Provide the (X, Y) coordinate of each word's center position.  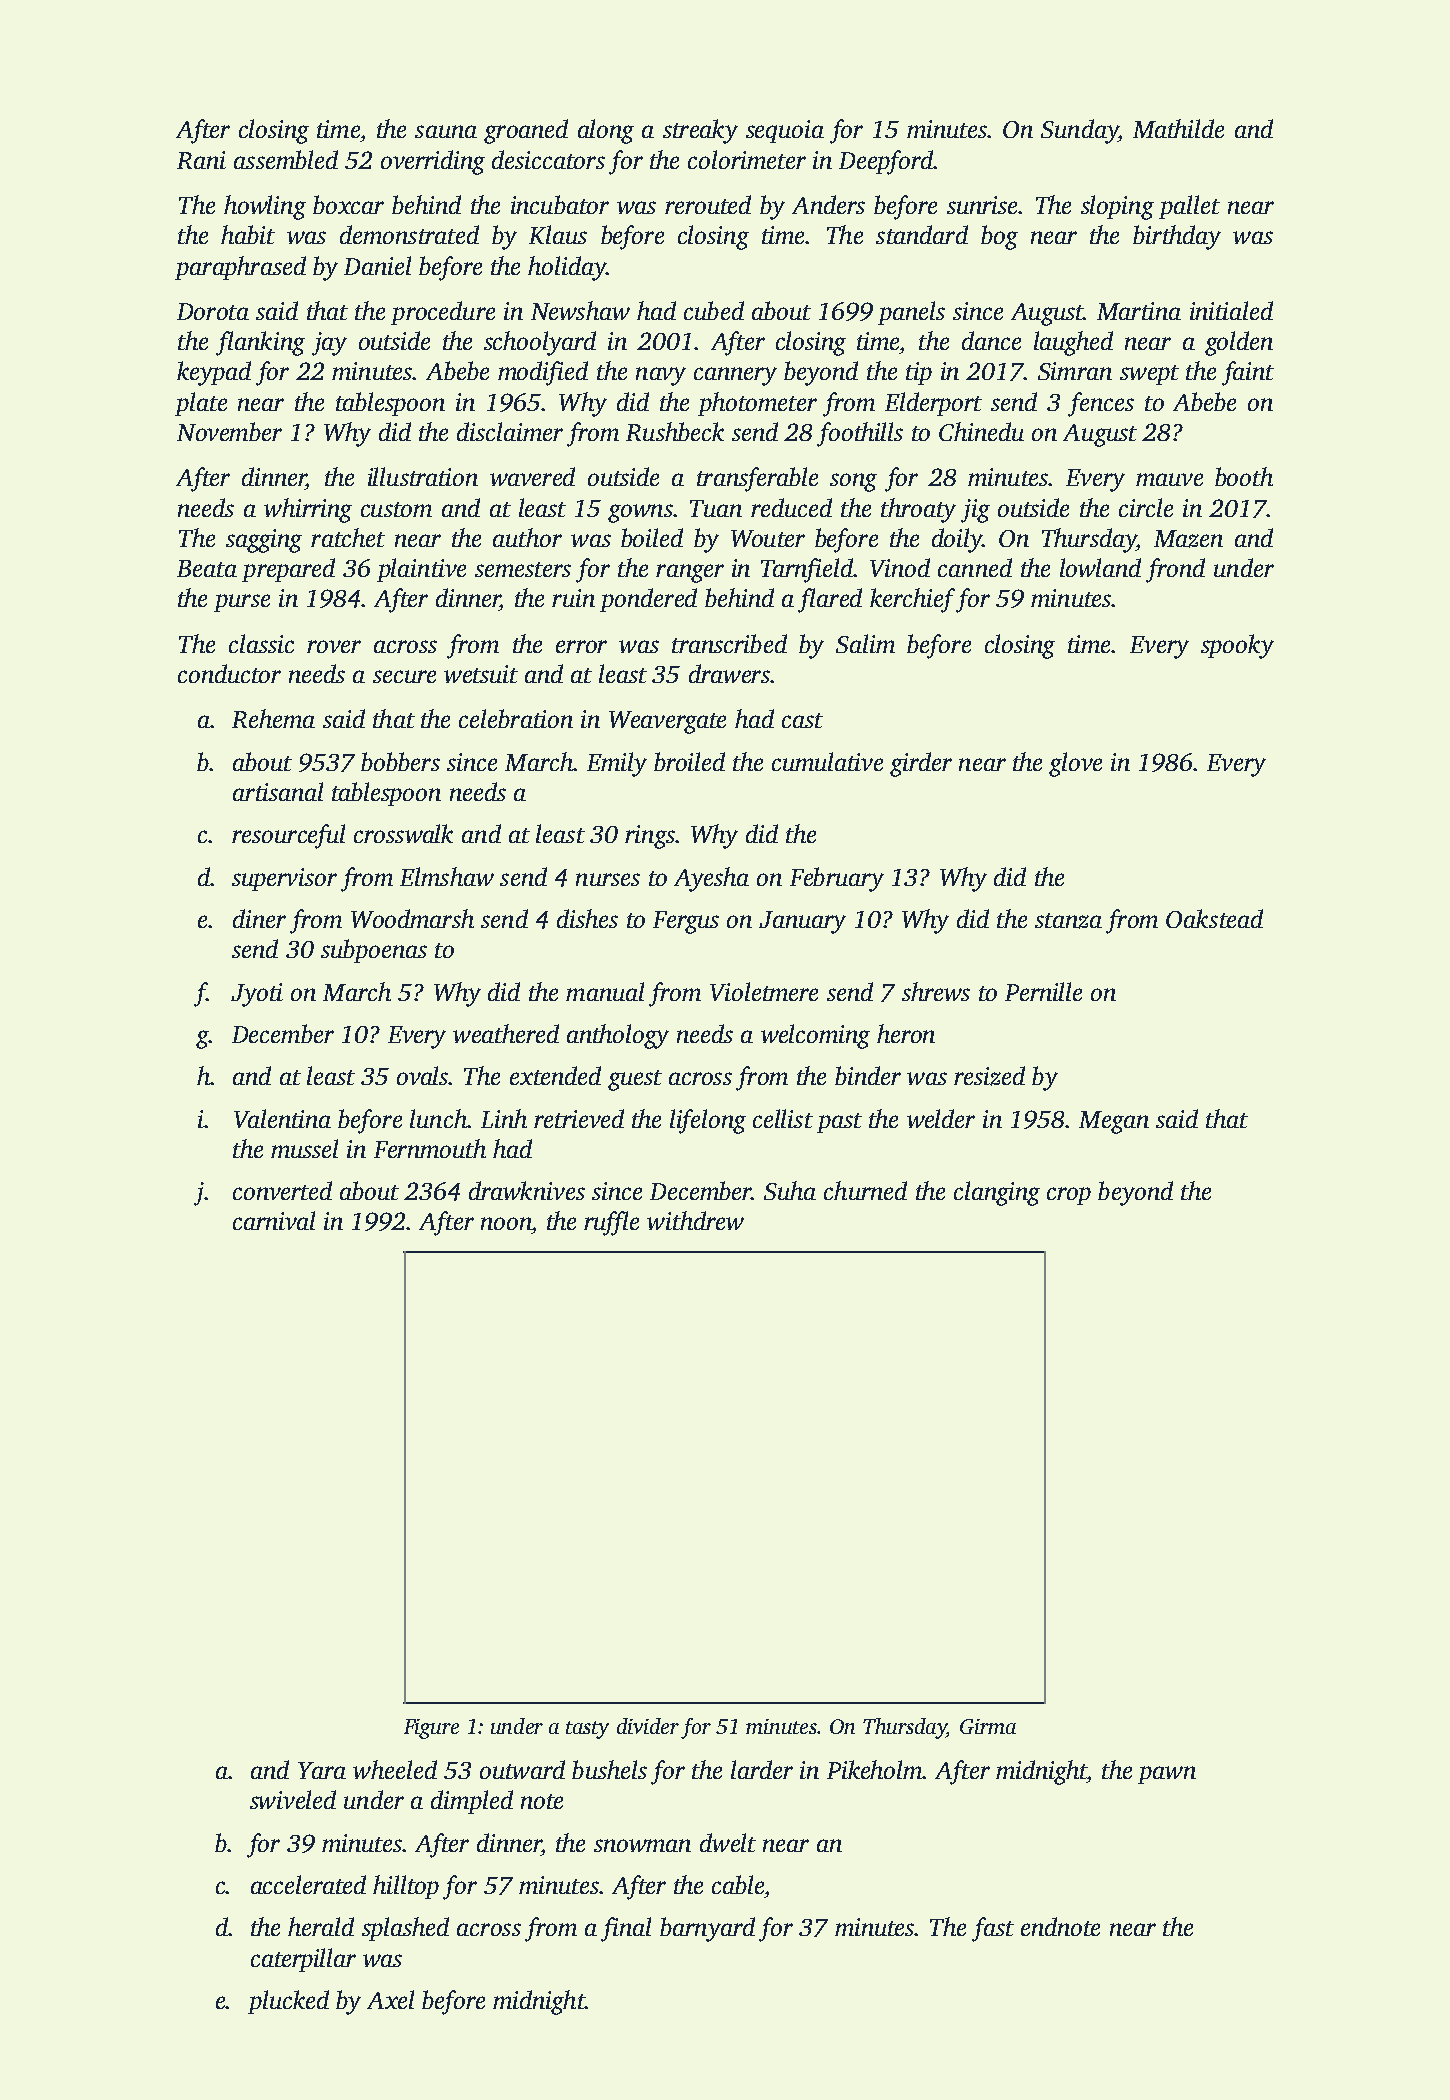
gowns (640, 513)
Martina (1139, 311)
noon (506, 1223)
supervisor (284, 879)
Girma (988, 1726)
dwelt (728, 1842)
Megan (1114, 1122)
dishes (587, 918)
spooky (1237, 646)
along (606, 131)
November (229, 431)
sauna (446, 131)
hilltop (406, 1887)
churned (865, 1190)
